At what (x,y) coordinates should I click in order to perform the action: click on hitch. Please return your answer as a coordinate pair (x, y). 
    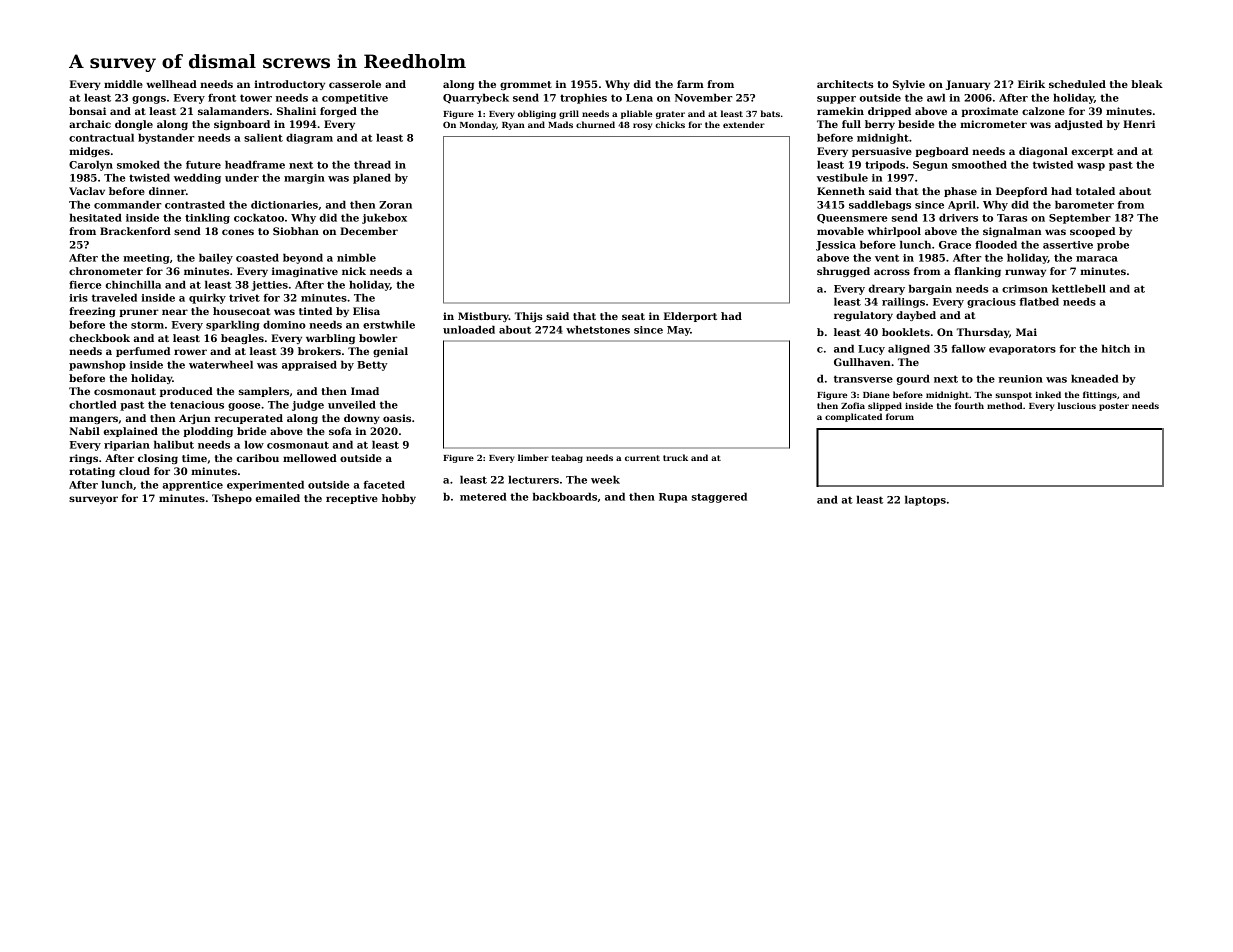
    Looking at the image, I should click on (1115, 348).
